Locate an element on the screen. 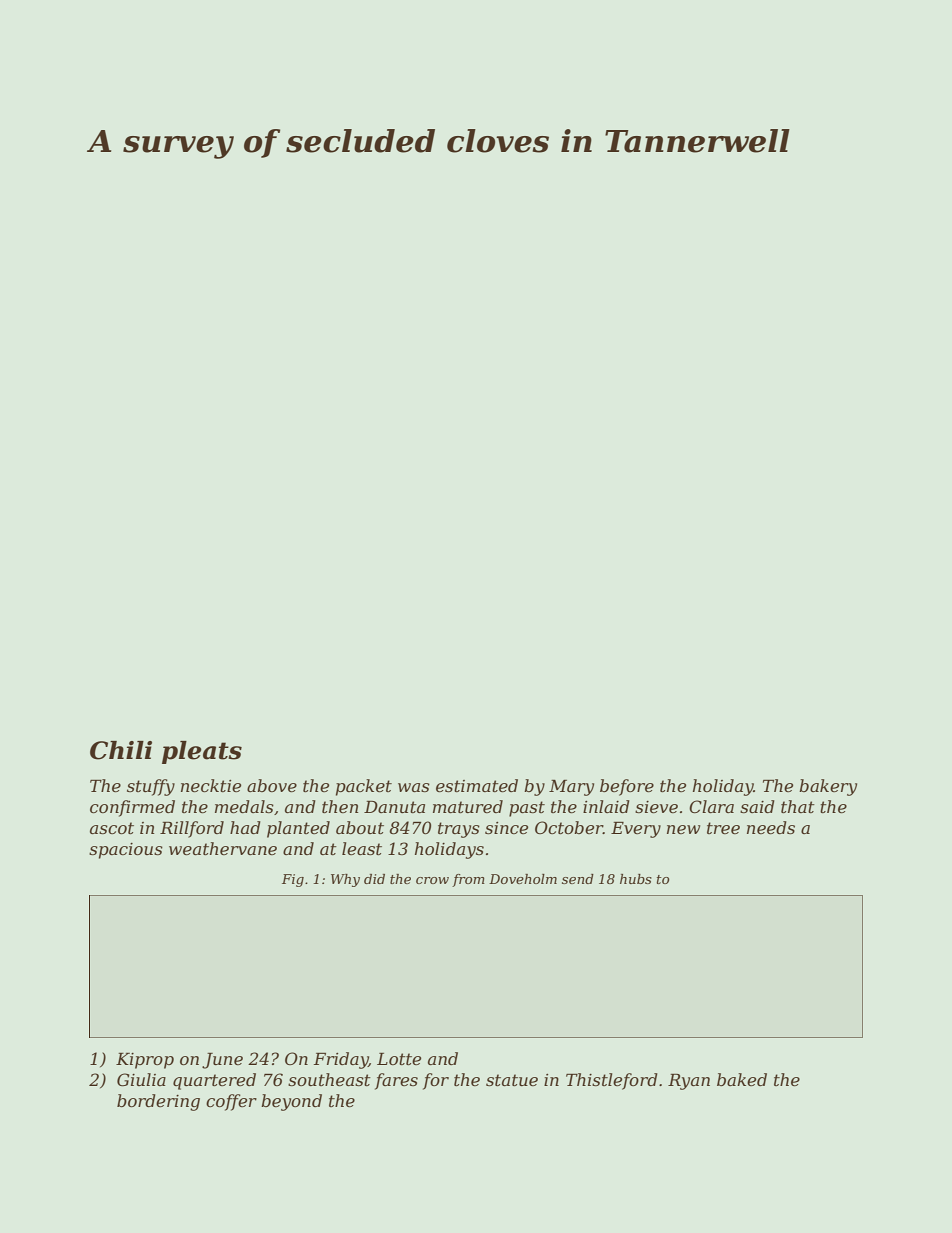  crow is located at coordinates (432, 880).
